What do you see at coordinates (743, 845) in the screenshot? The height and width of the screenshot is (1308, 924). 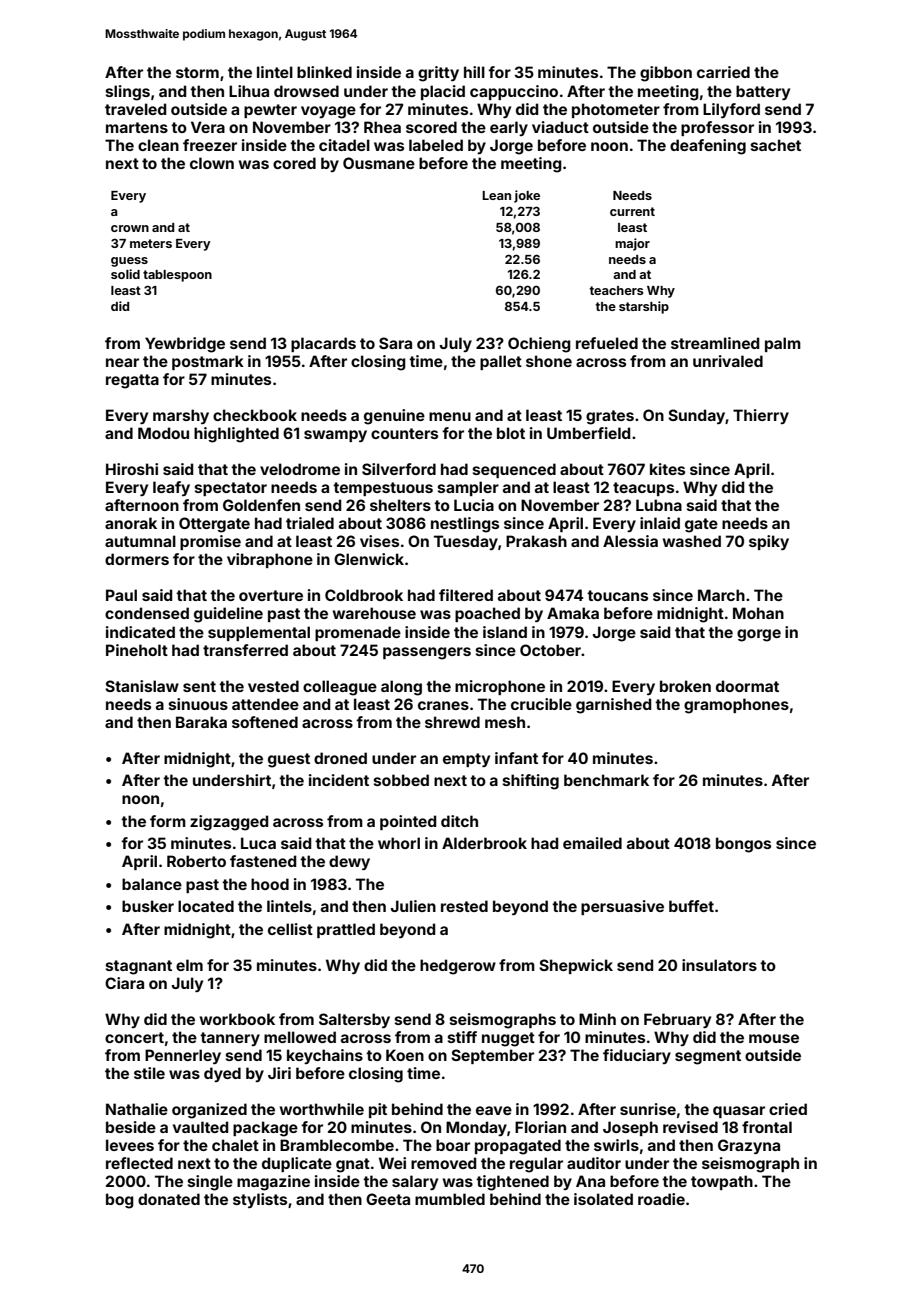 I see `bongos` at bounding box center [743, 845].
